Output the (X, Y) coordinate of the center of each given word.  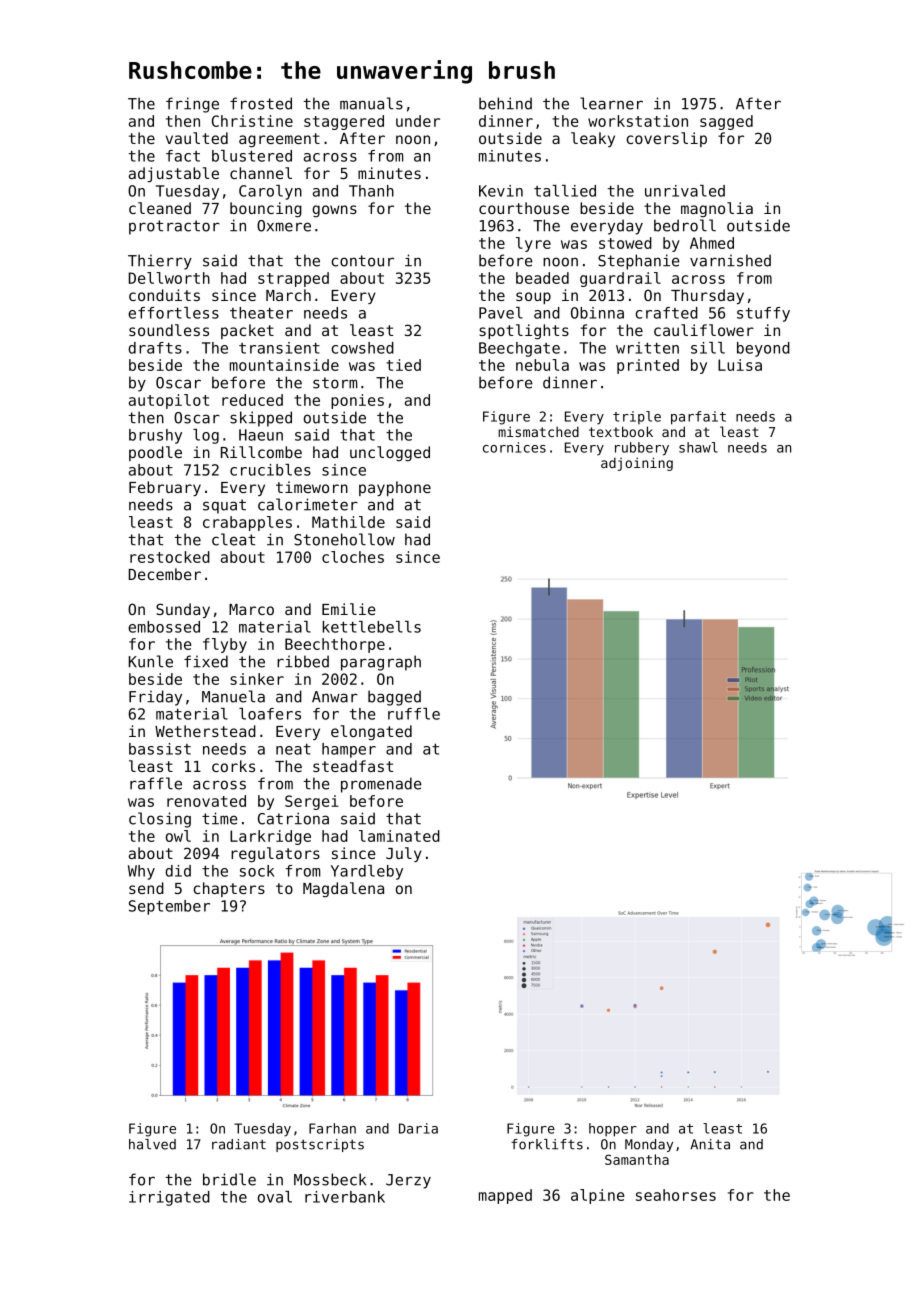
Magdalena (343, 889)
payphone (395, 488)
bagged (394, 698)
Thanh (371, 191)
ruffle (414, 714)
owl (178, 836)
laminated (399, 836)
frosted (261, 103)
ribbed (303, 661)
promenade (381, 785)
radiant (239, 1144)
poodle (155, 453)
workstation (638, 121)
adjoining (637, 464)
